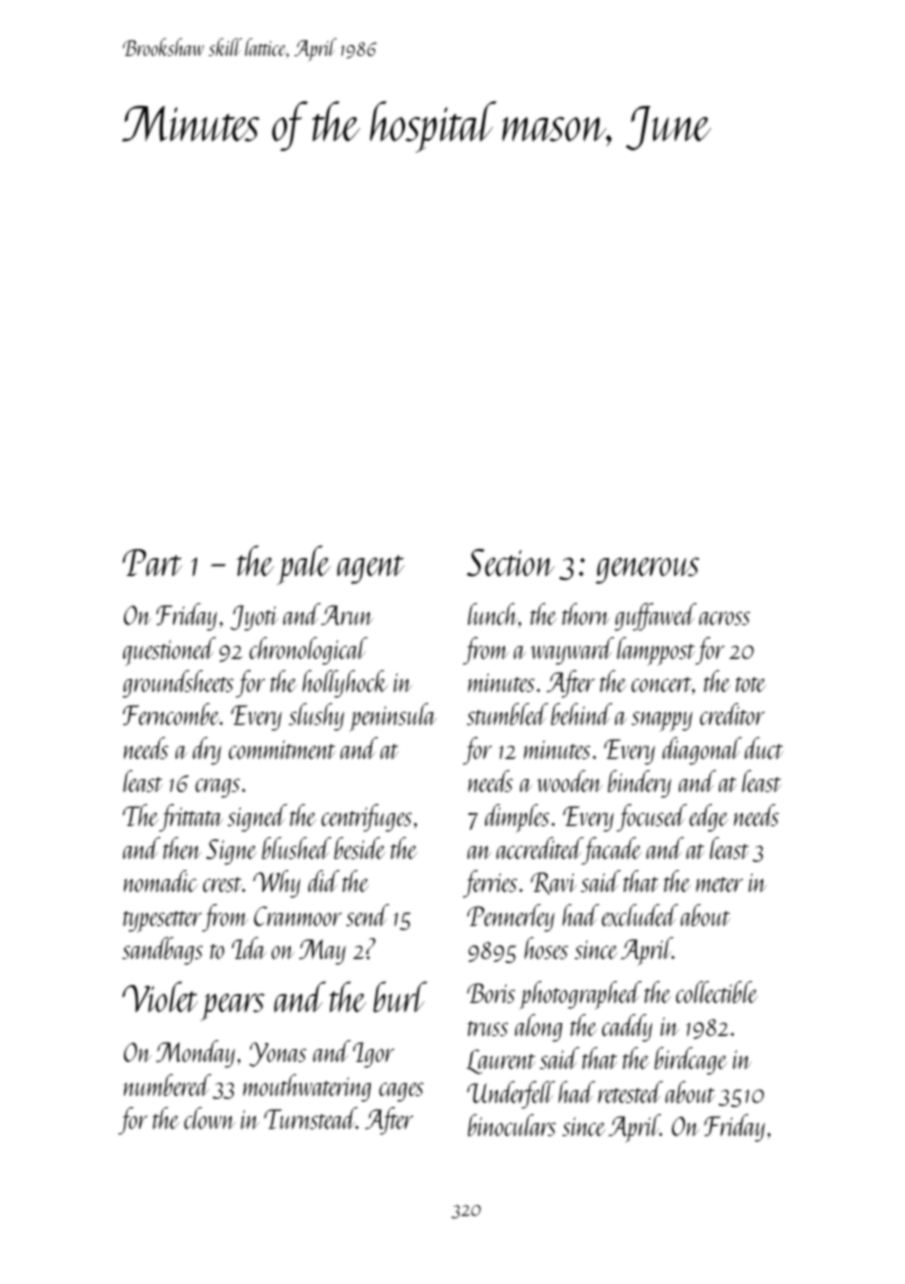 This screenshot has width=905, height=1284. What do you see at coordinates (511, 562) in the screenshot?
I see `Section` at bounding box center [511, 562].
